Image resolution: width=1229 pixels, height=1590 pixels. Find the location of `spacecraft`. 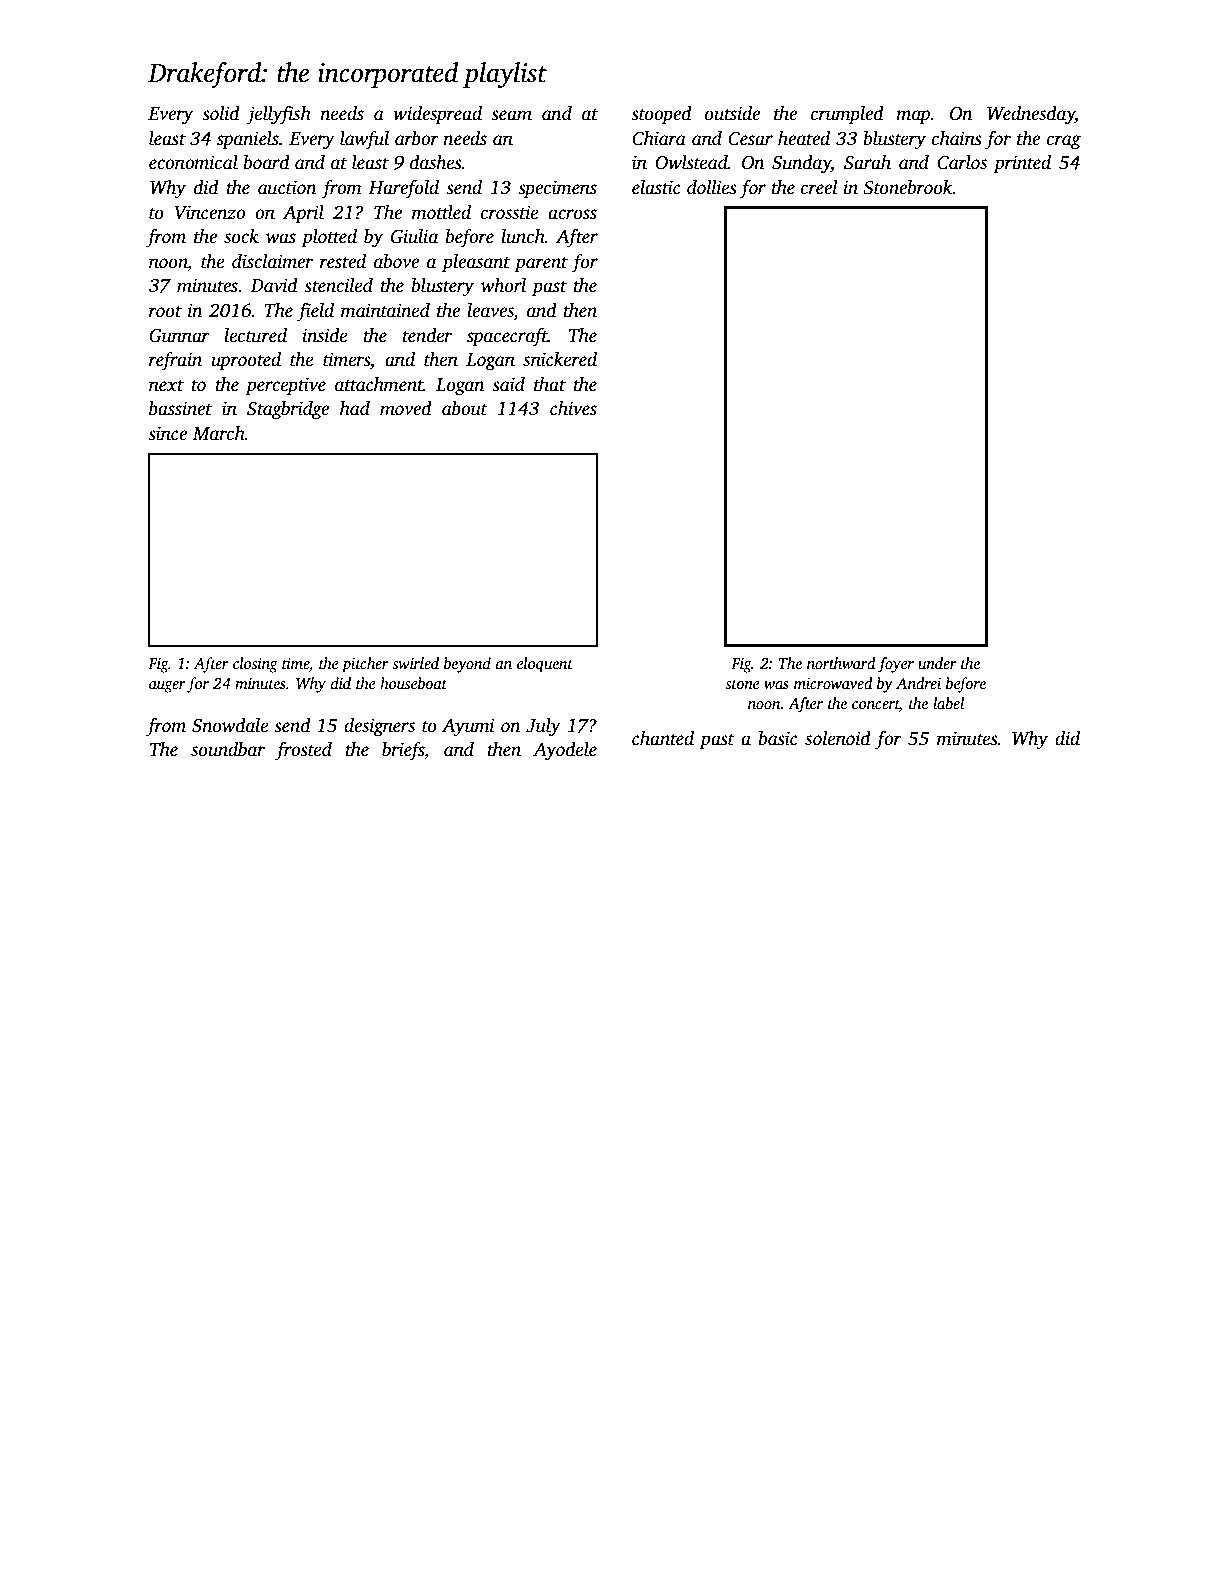

spacecraft is located at coordinates (507, 337).
